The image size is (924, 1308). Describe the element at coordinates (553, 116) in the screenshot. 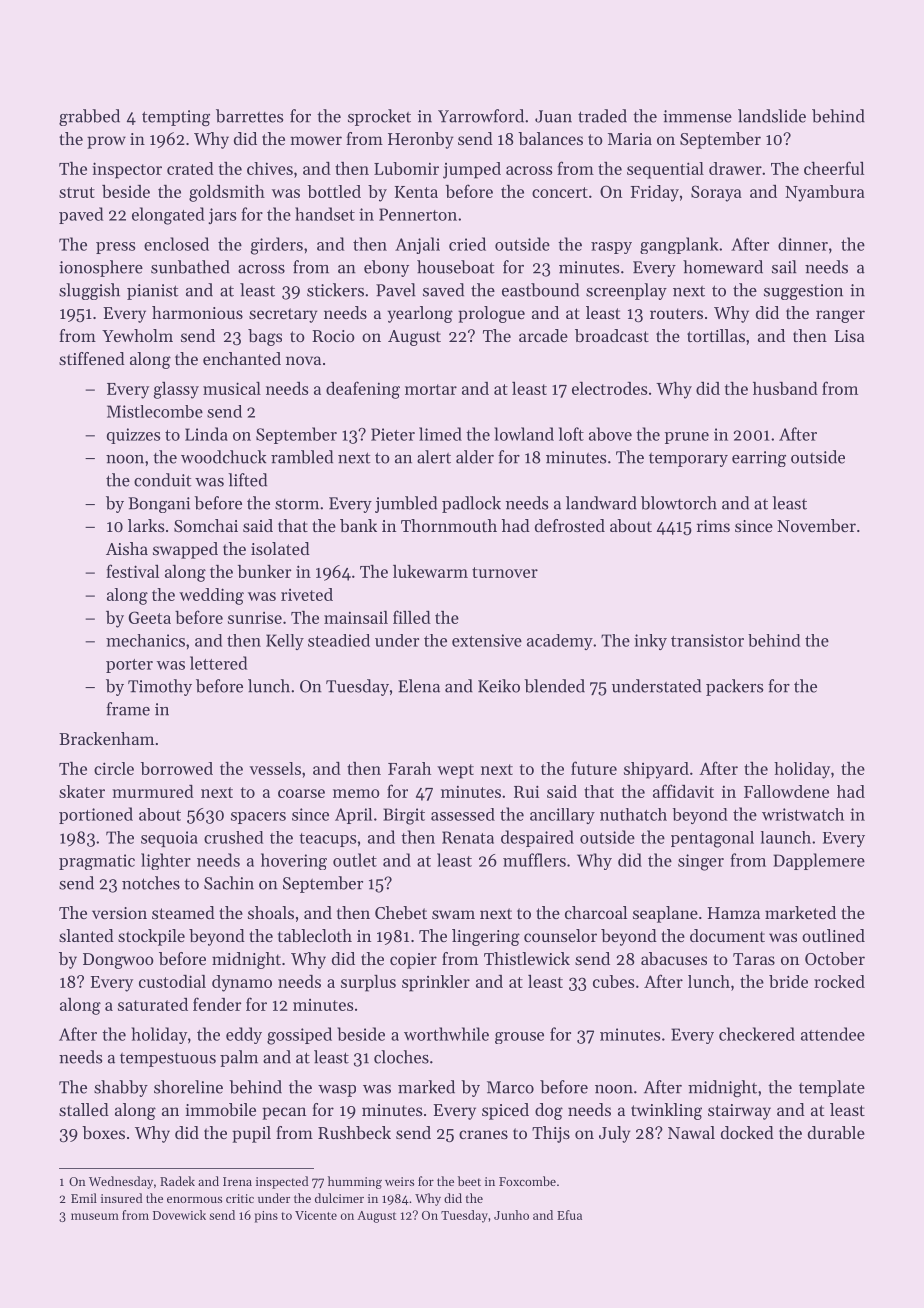

I see `Juan` at that location.
